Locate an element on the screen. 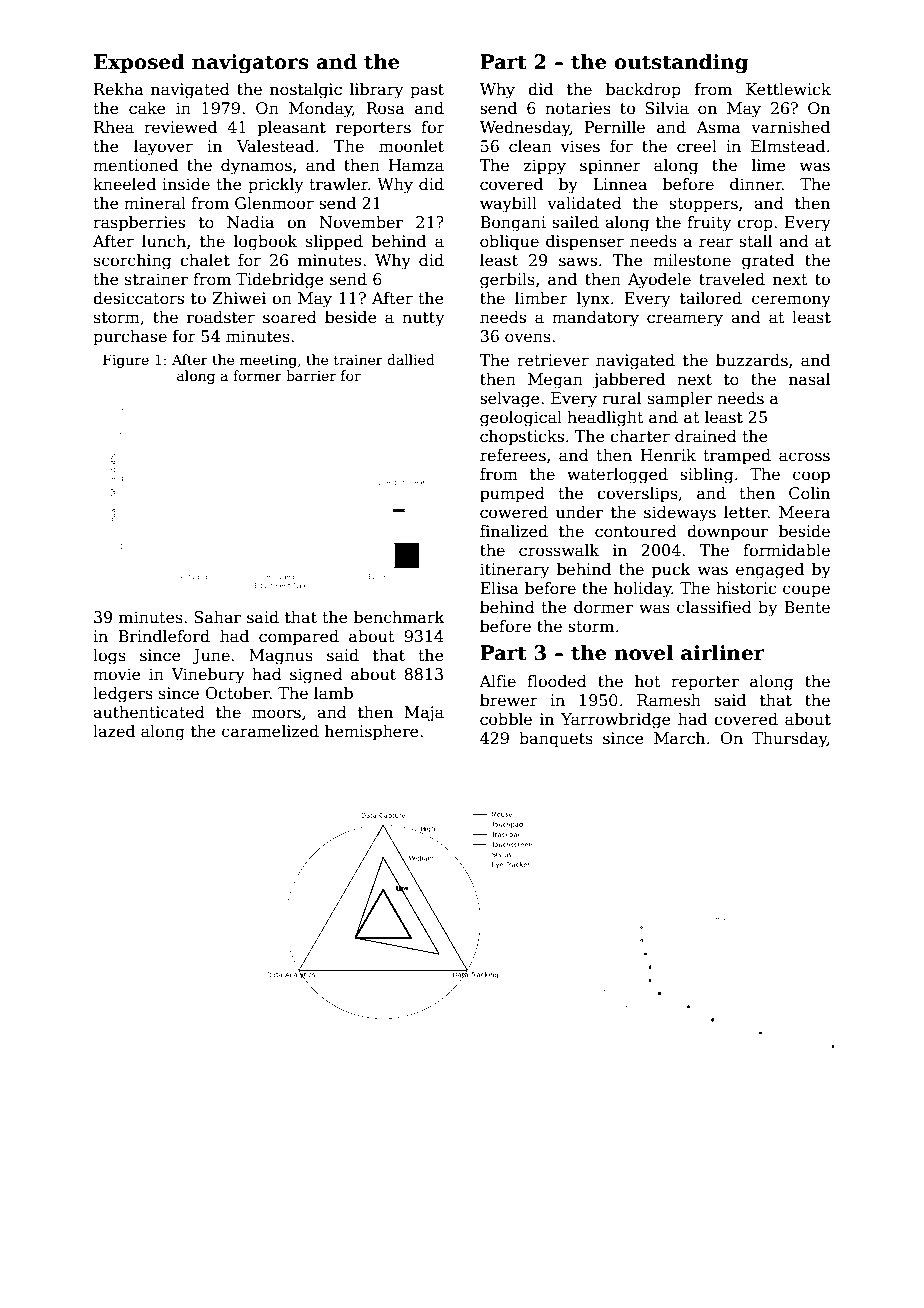 The height and width of the screenshot is (1308, 924). across is located at coordinates (804, 457).
